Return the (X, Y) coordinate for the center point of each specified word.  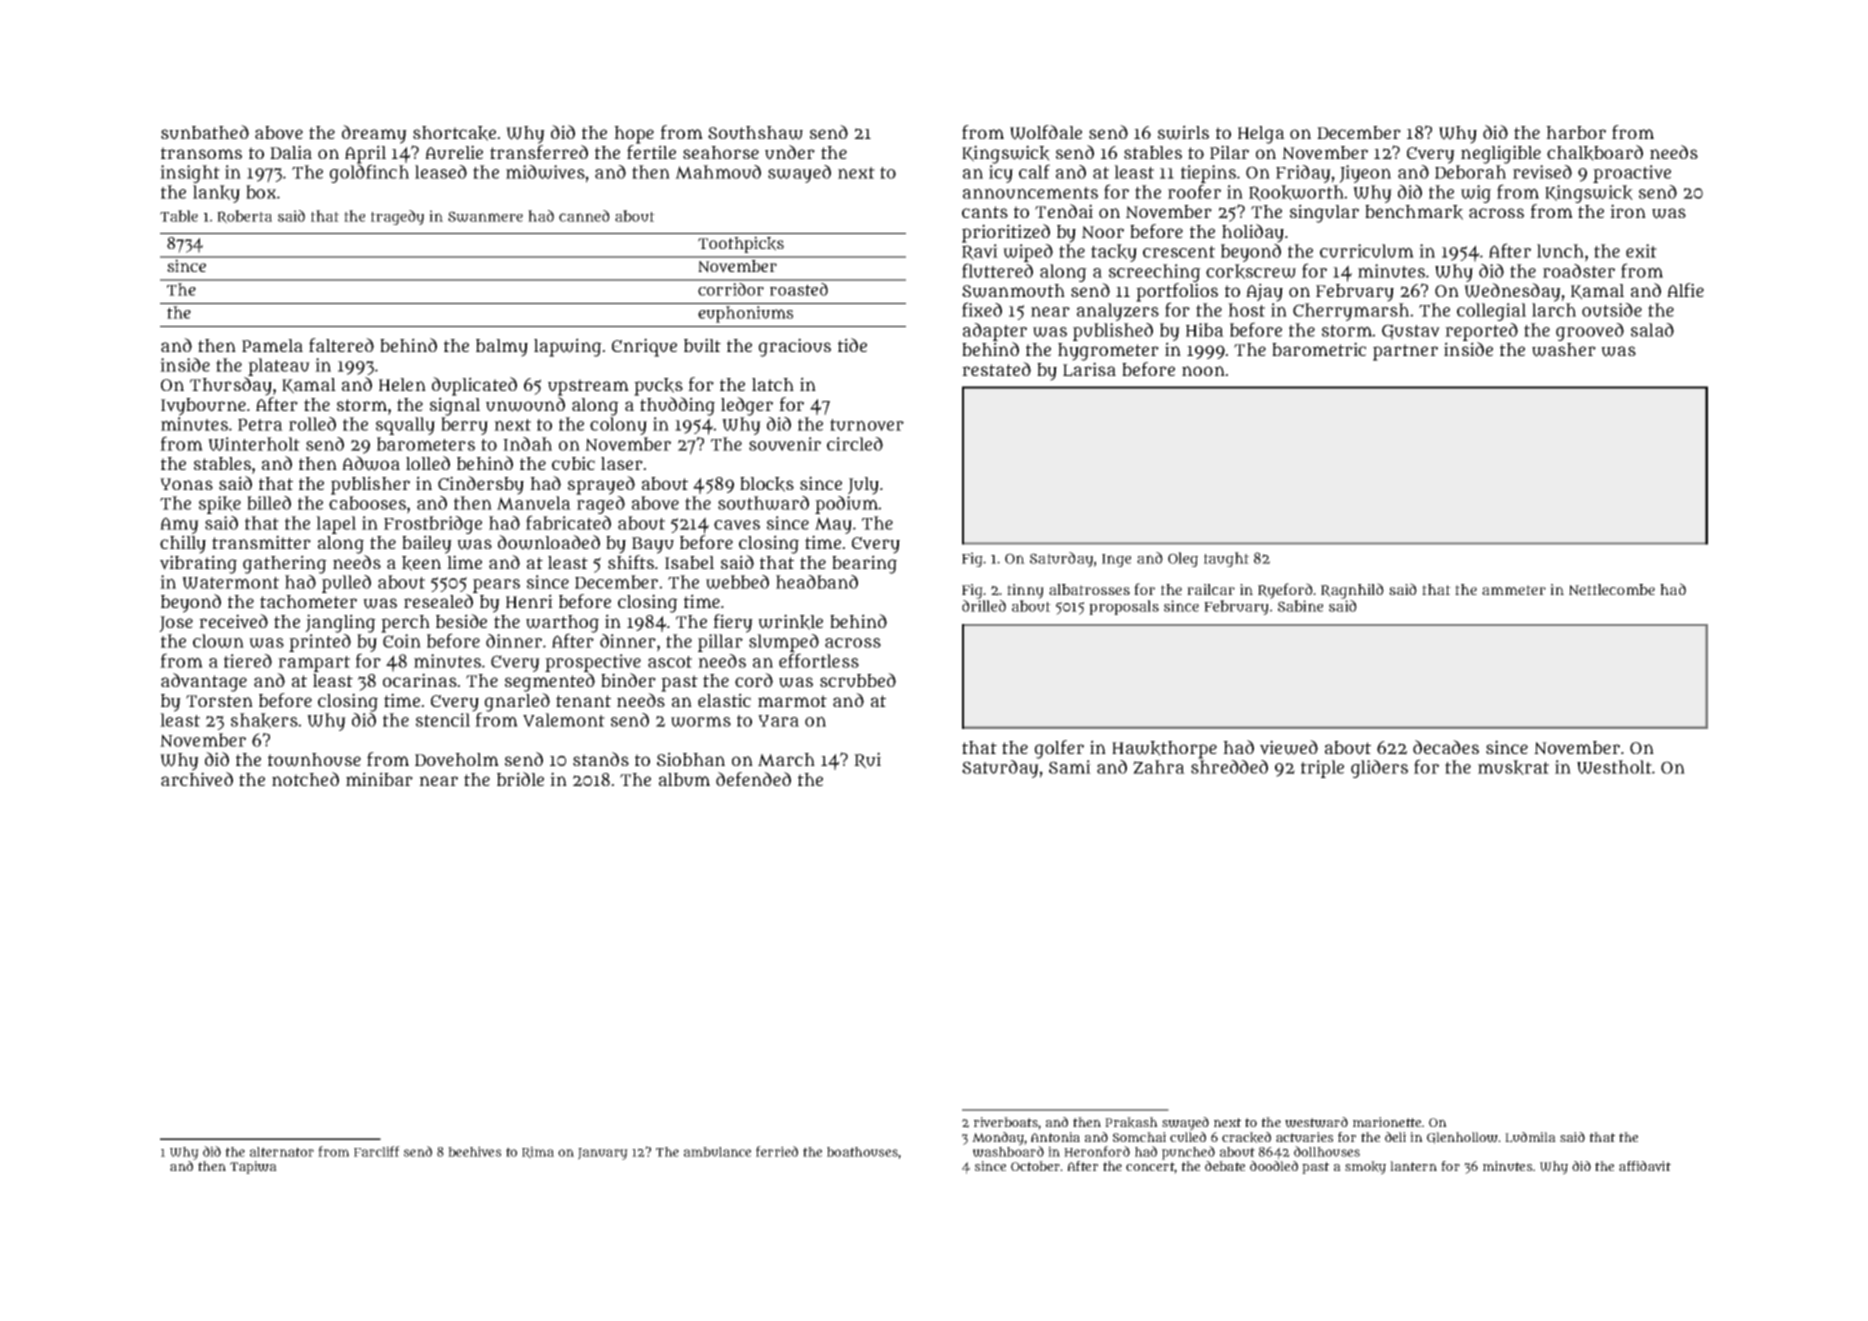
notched (305, 779)
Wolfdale (1046, 132)
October (1035, 1166)
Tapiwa (253, 1167)
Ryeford (1285, 591)
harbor (1576, 132)
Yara (778, 721)
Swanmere (485, 216)
